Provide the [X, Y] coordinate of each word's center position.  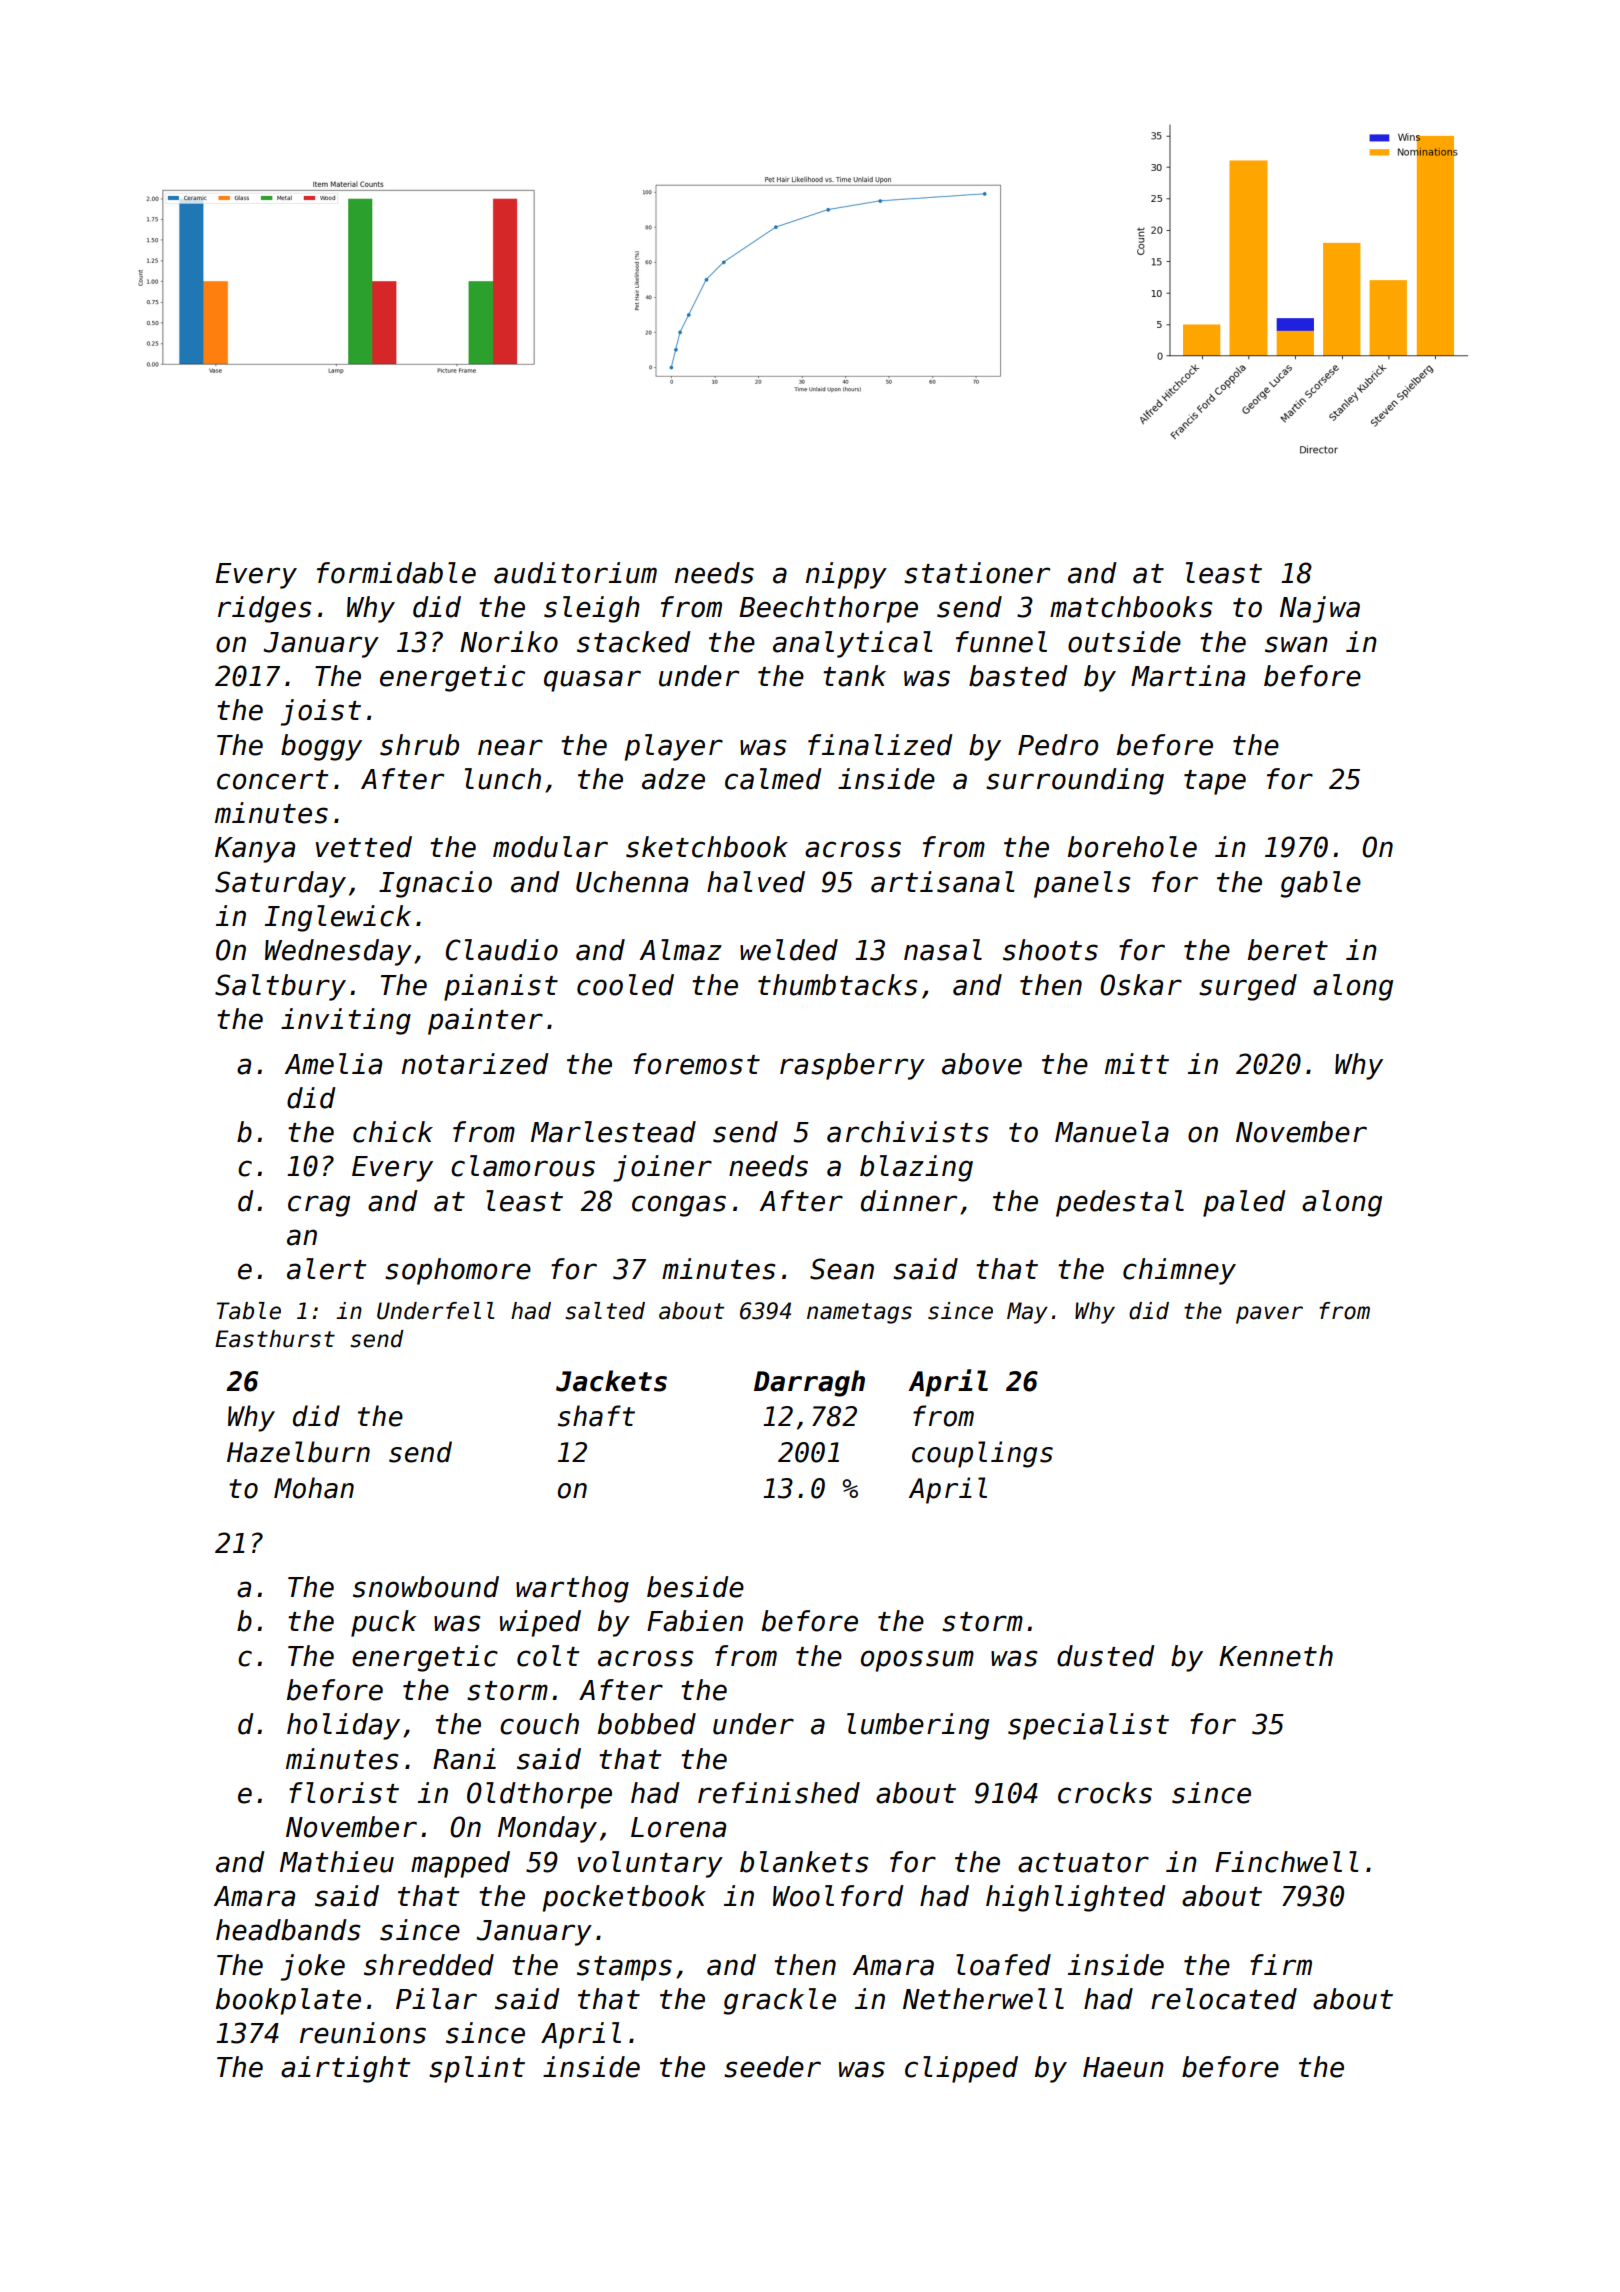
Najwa [1320, 609]
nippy [846, 575]
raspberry [852, 1066]
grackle [780, 2001]
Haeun [1123, 2067]
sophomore [458, 1271]
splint [477, 2069]
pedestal [1120, 1203]
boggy [321, 747]
